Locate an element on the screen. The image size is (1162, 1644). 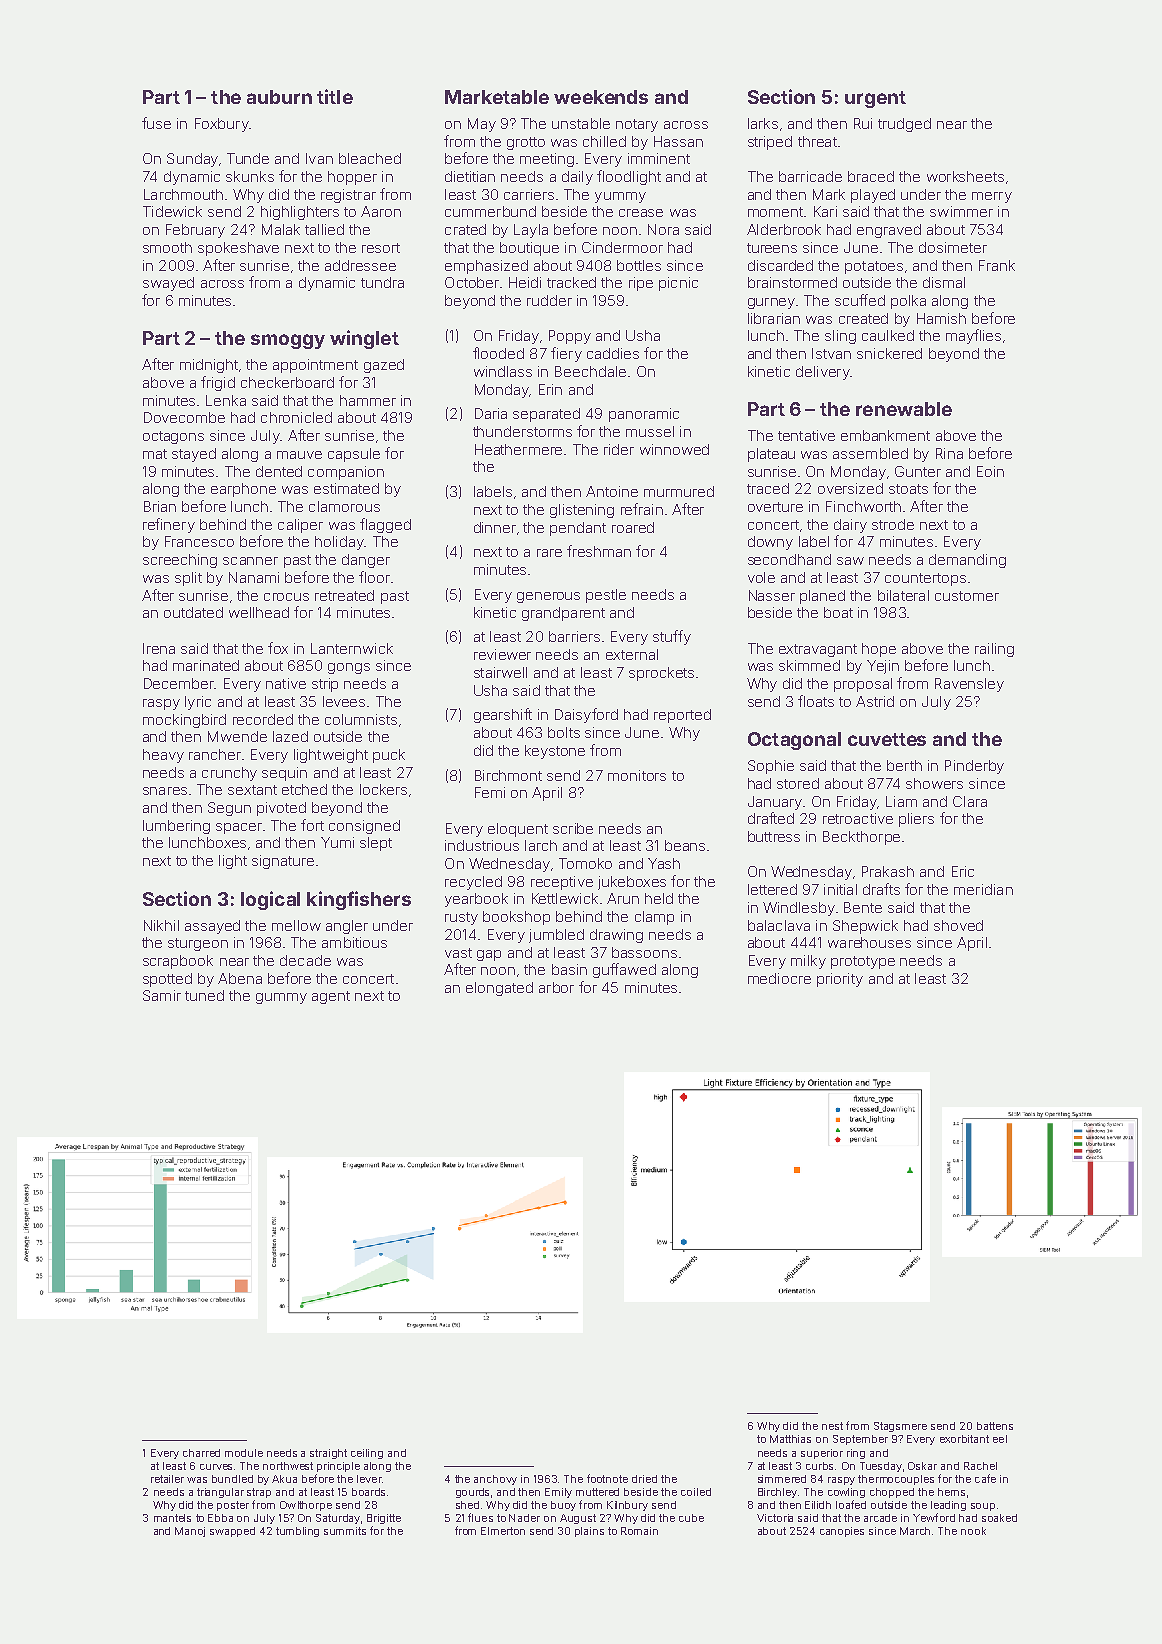
Heathermere is located at coordinates (518, 449).
